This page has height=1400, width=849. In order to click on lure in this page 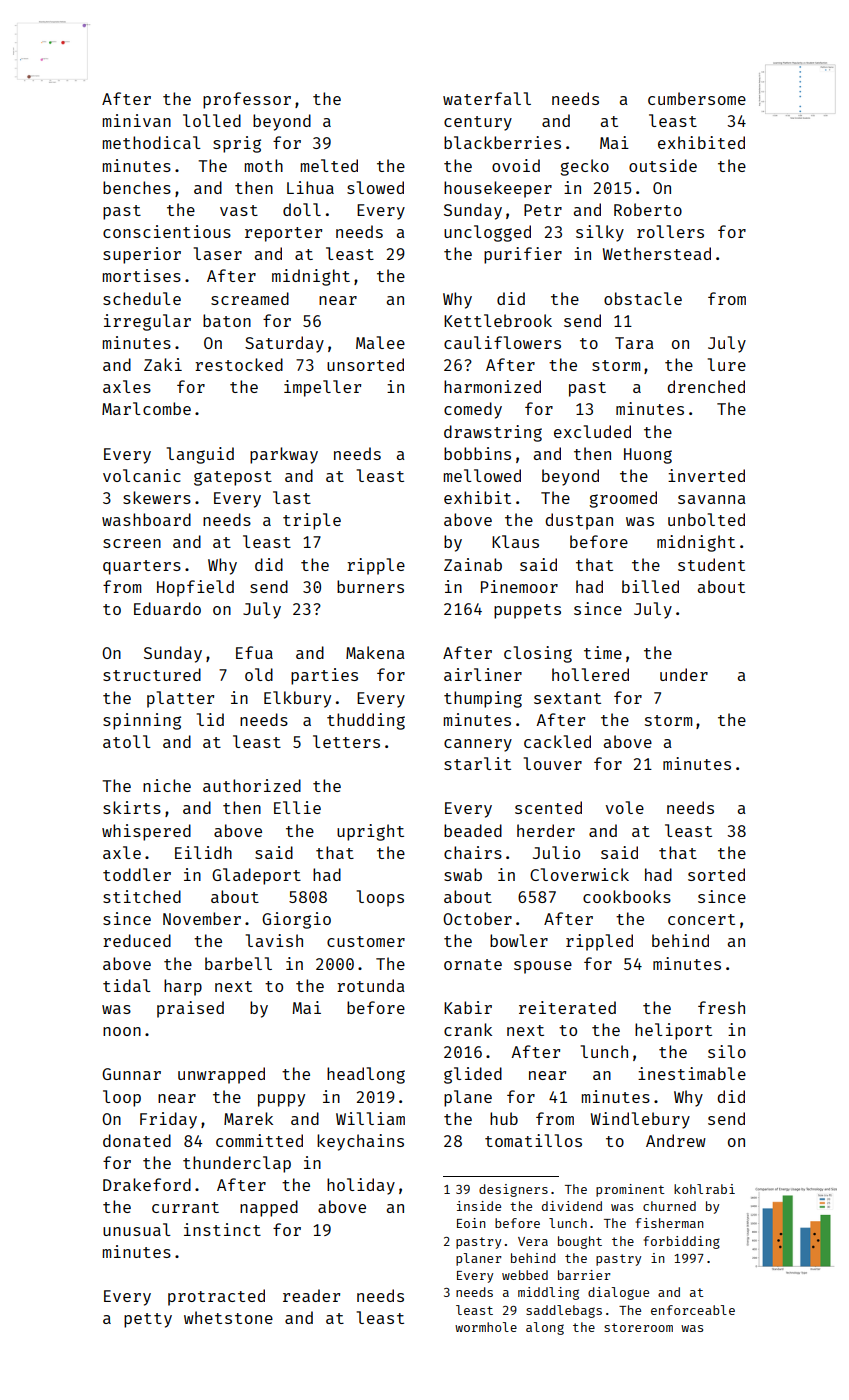, I will do `click(727, 364)`.
